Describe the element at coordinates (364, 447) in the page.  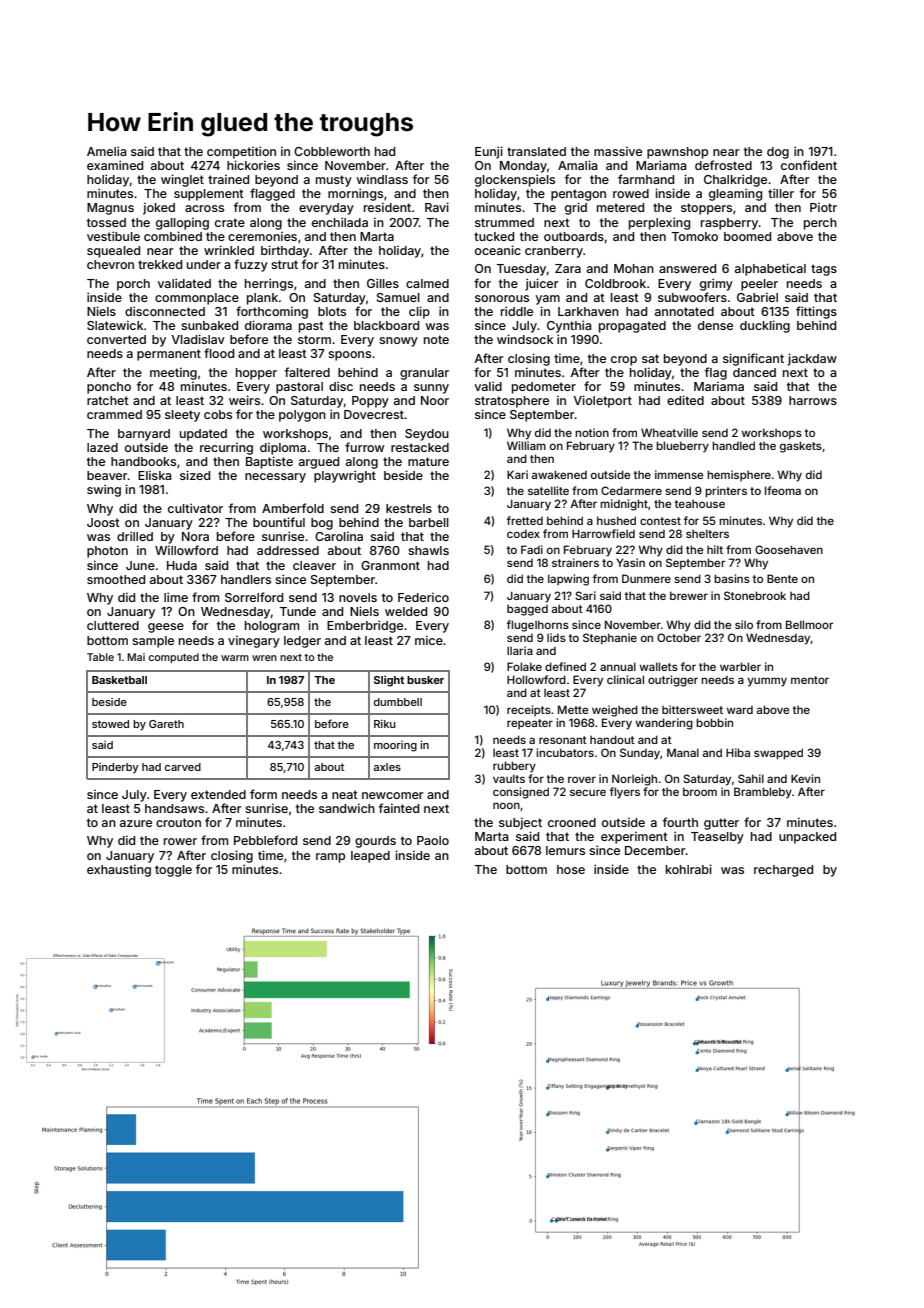
I see `furrow` at that location.
